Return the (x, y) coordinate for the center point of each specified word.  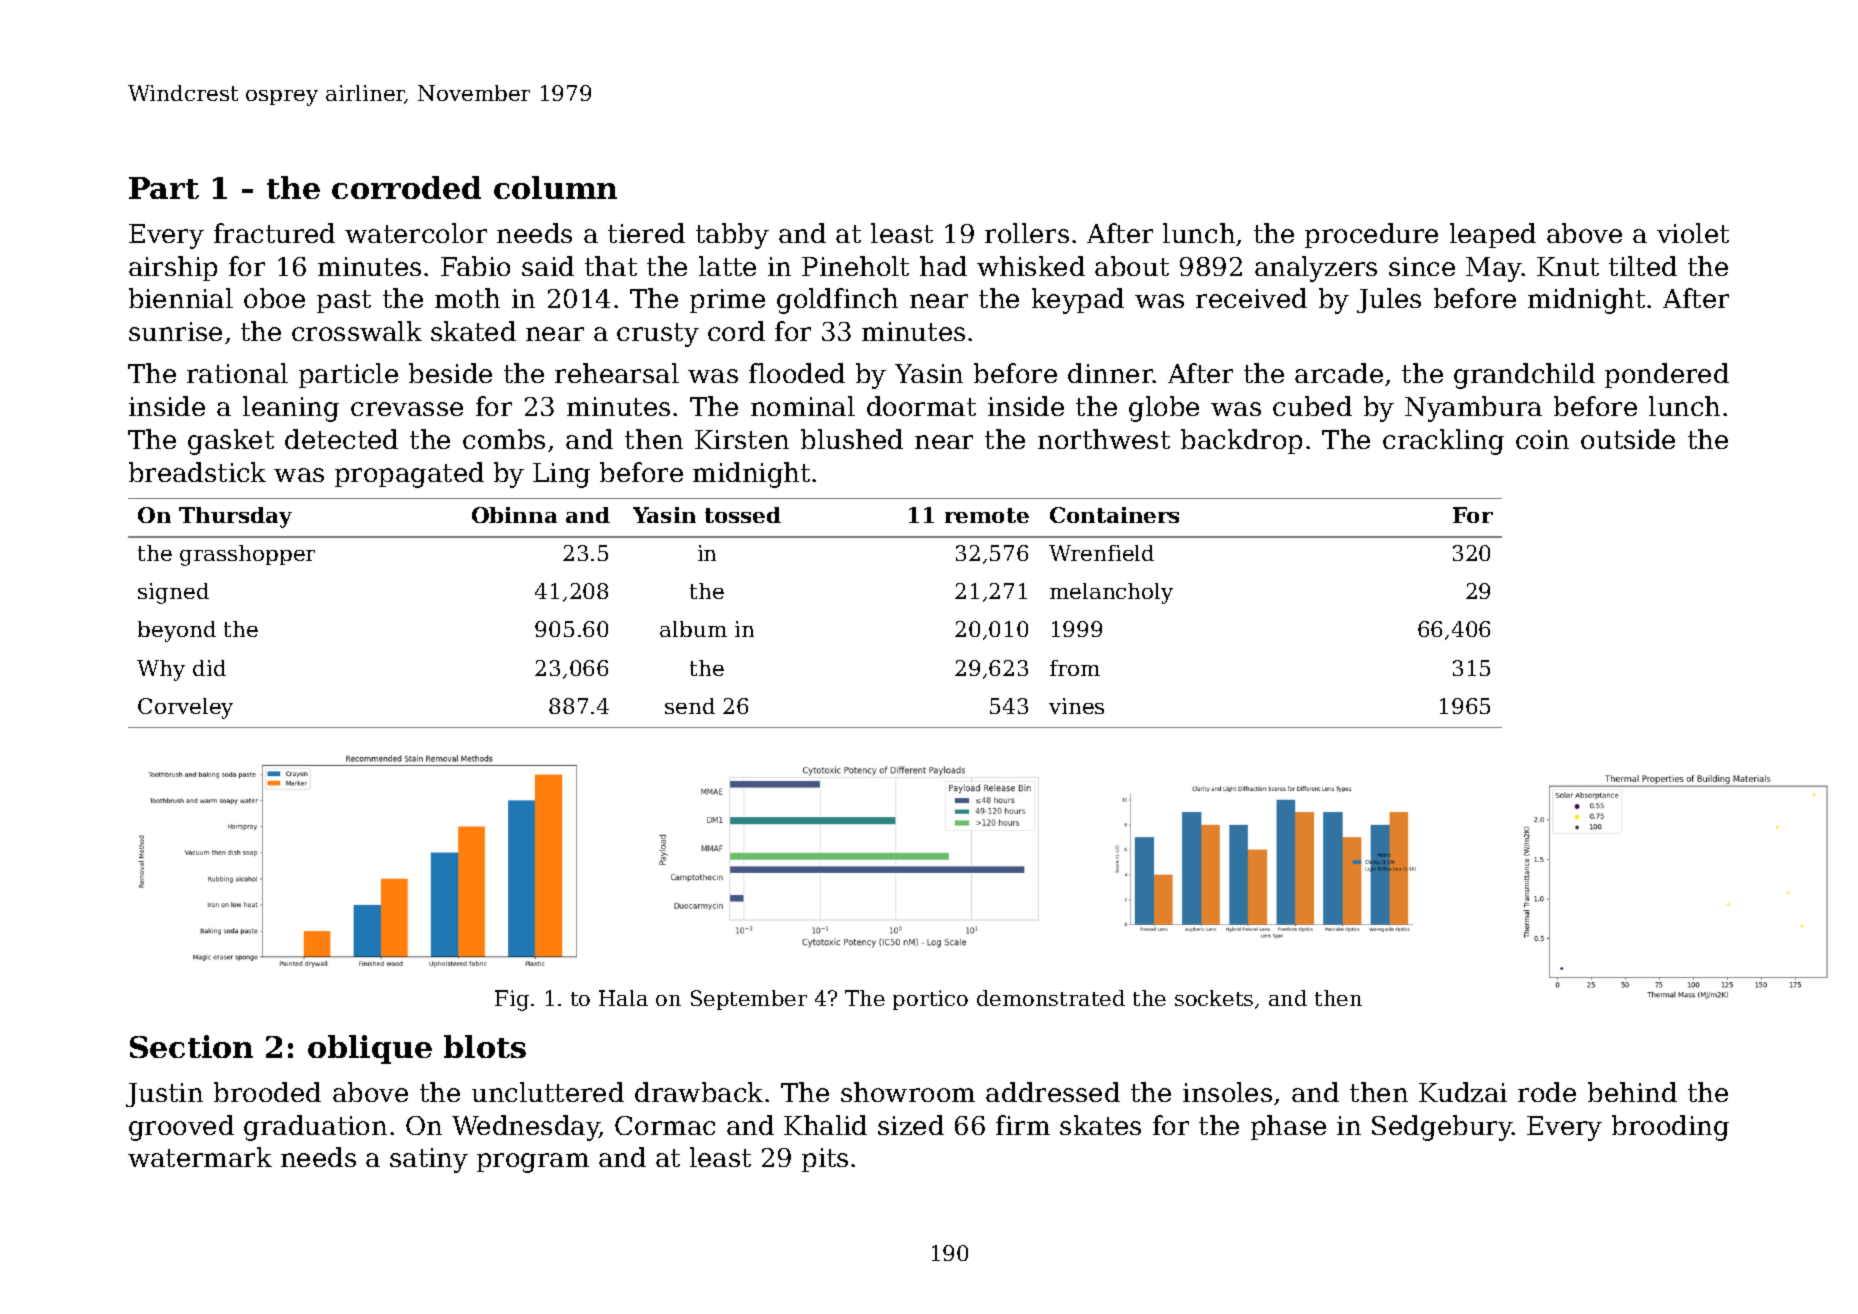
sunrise (175, 331)
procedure (1371, 235)
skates (1100, 1125)
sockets (1214, 998)
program (533, 1163)
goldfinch (837, 301)
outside (1628, 439)
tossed (743, 515)
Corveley (185, 708)
